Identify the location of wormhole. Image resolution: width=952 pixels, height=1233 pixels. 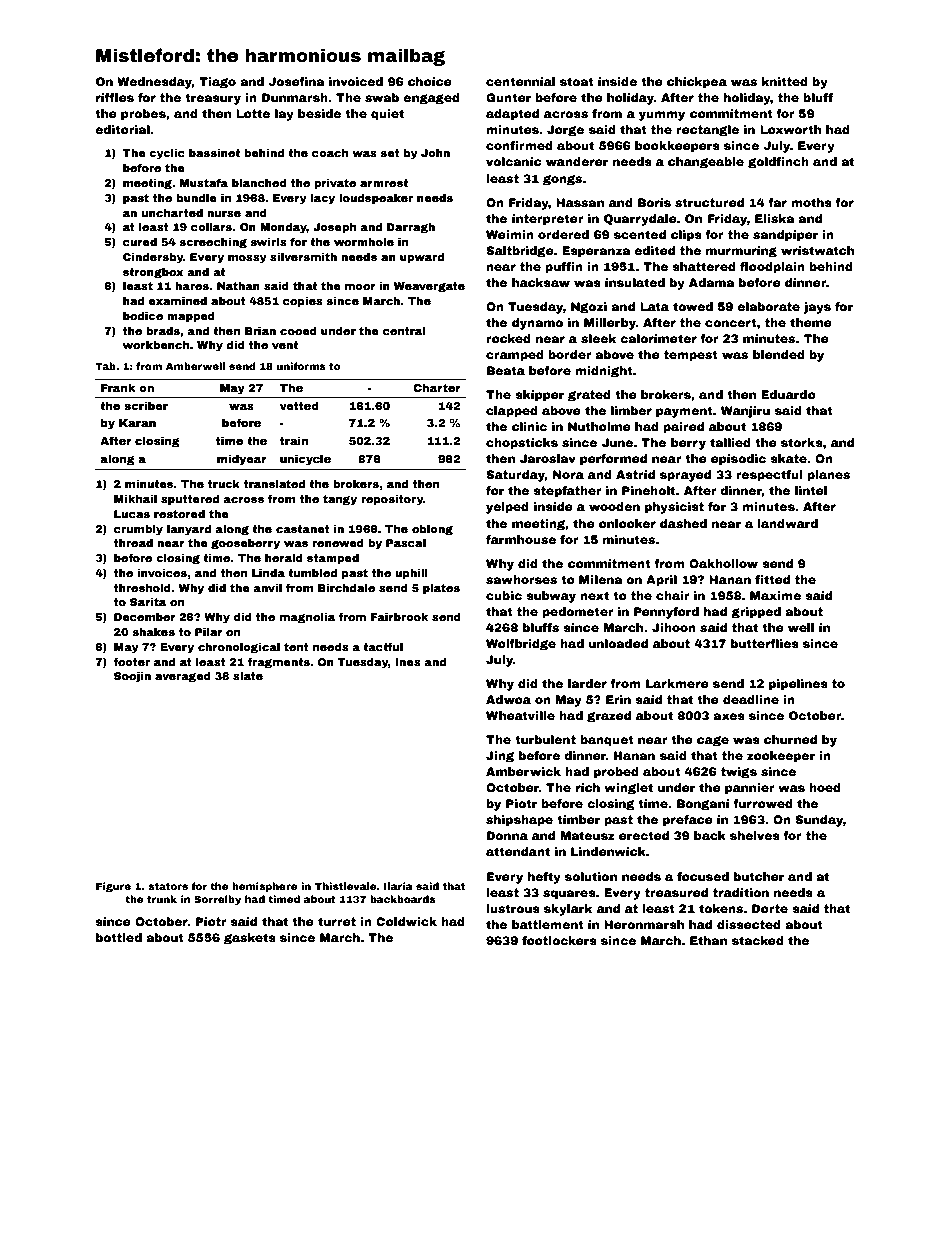
(364, 242).
